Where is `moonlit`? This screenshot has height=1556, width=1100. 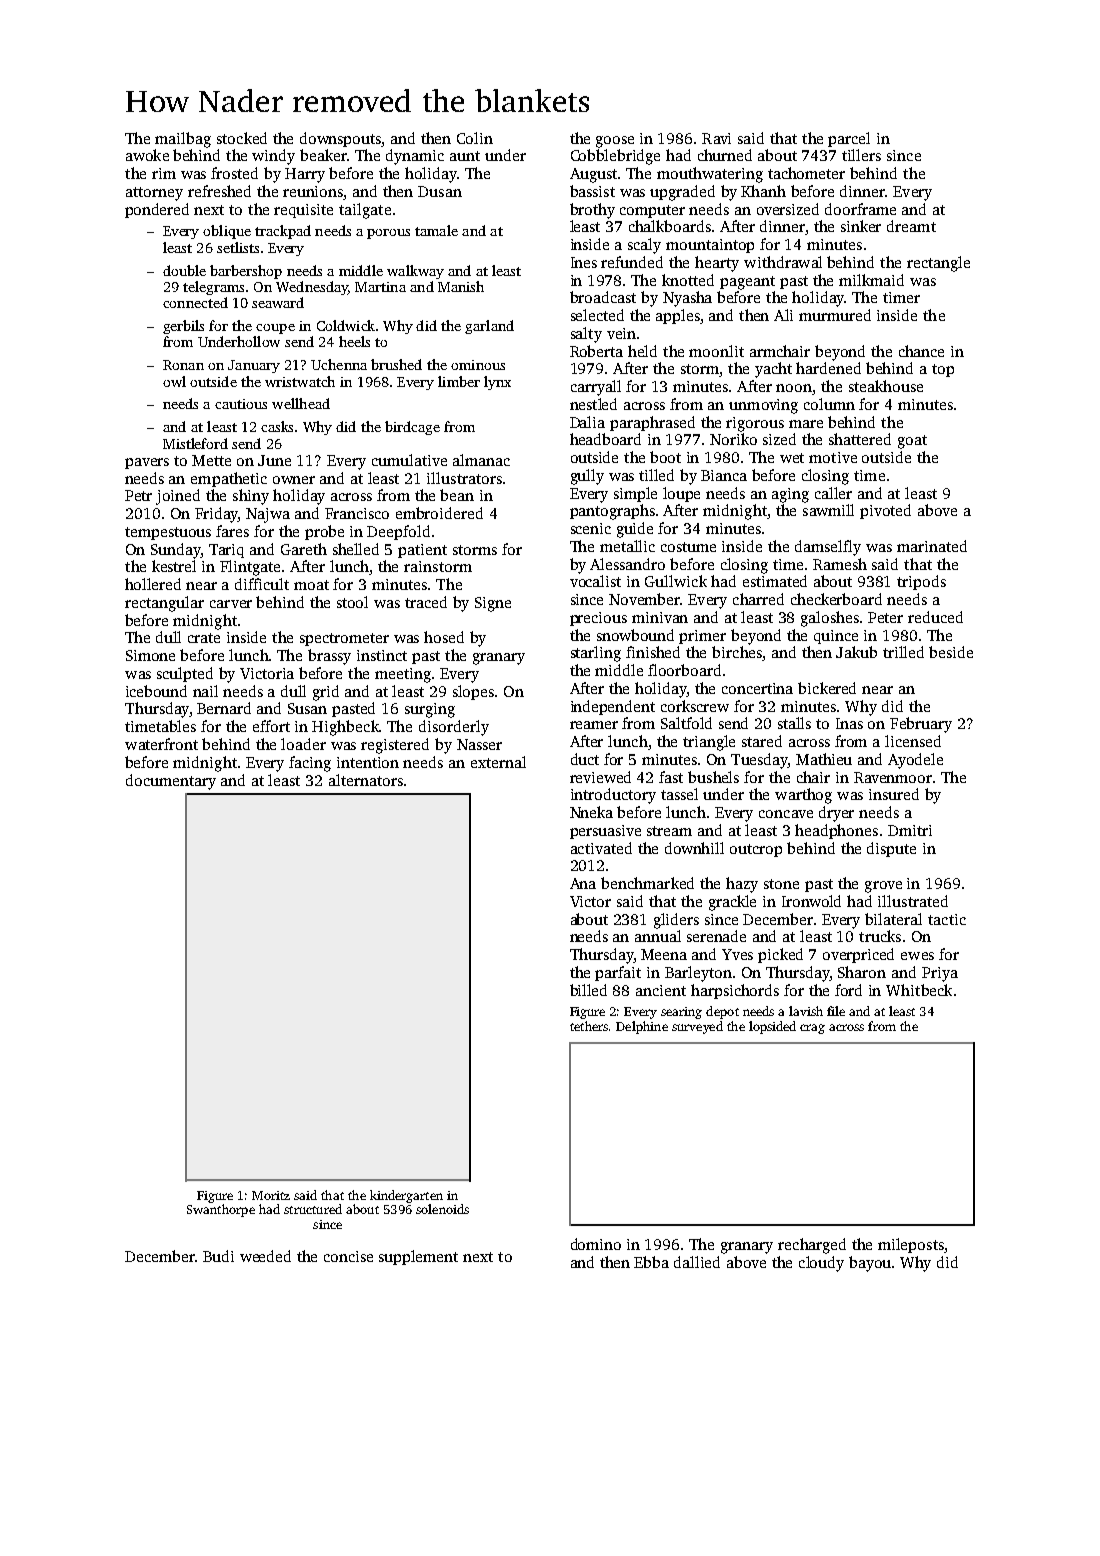 moonlit is located at coordinates (716, 351).
